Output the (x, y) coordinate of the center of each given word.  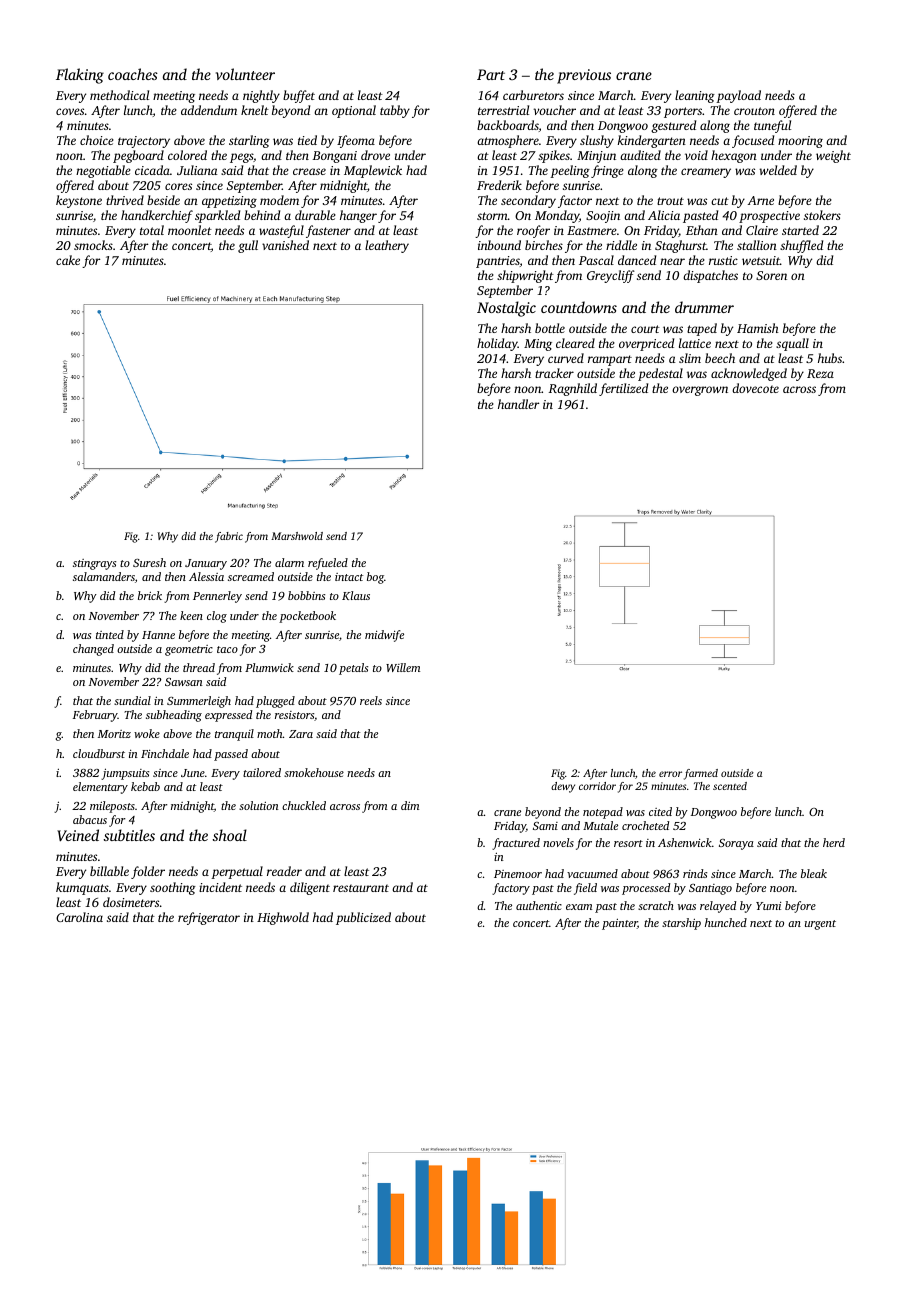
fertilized (623, 389)
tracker (554, 373)
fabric (229, 537)
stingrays (94, 564)
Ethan (702, 230)
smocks (93, 245)
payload (738, 96)
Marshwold (297, 536)
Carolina (79, 917)
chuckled (304, 805)
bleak (814, 873)
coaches (133, 74)
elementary (100, 788)
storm (492, 216)
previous (584, 76)
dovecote (755, 388)
